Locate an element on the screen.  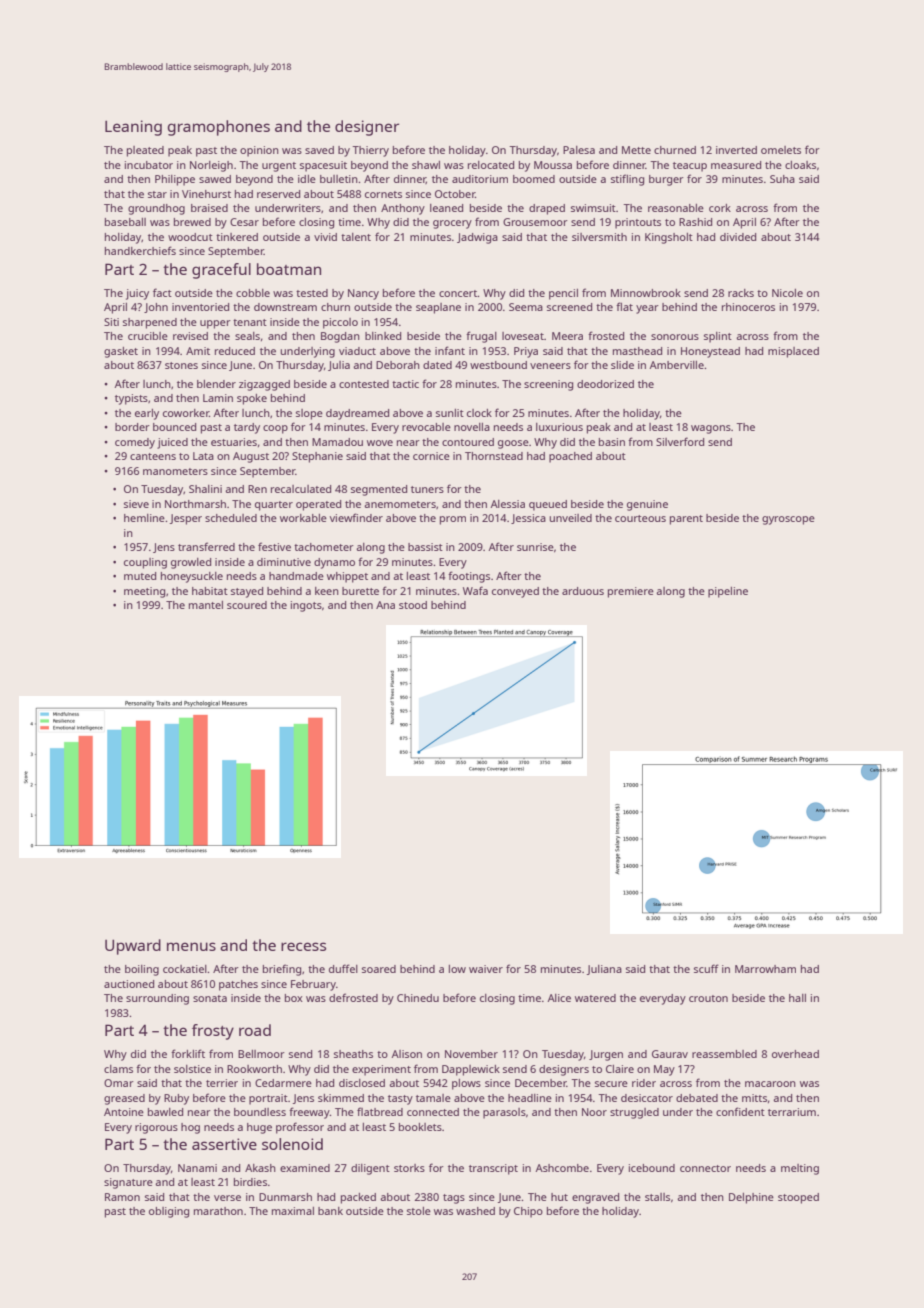
Mette is located at coordinates (636, 150).
